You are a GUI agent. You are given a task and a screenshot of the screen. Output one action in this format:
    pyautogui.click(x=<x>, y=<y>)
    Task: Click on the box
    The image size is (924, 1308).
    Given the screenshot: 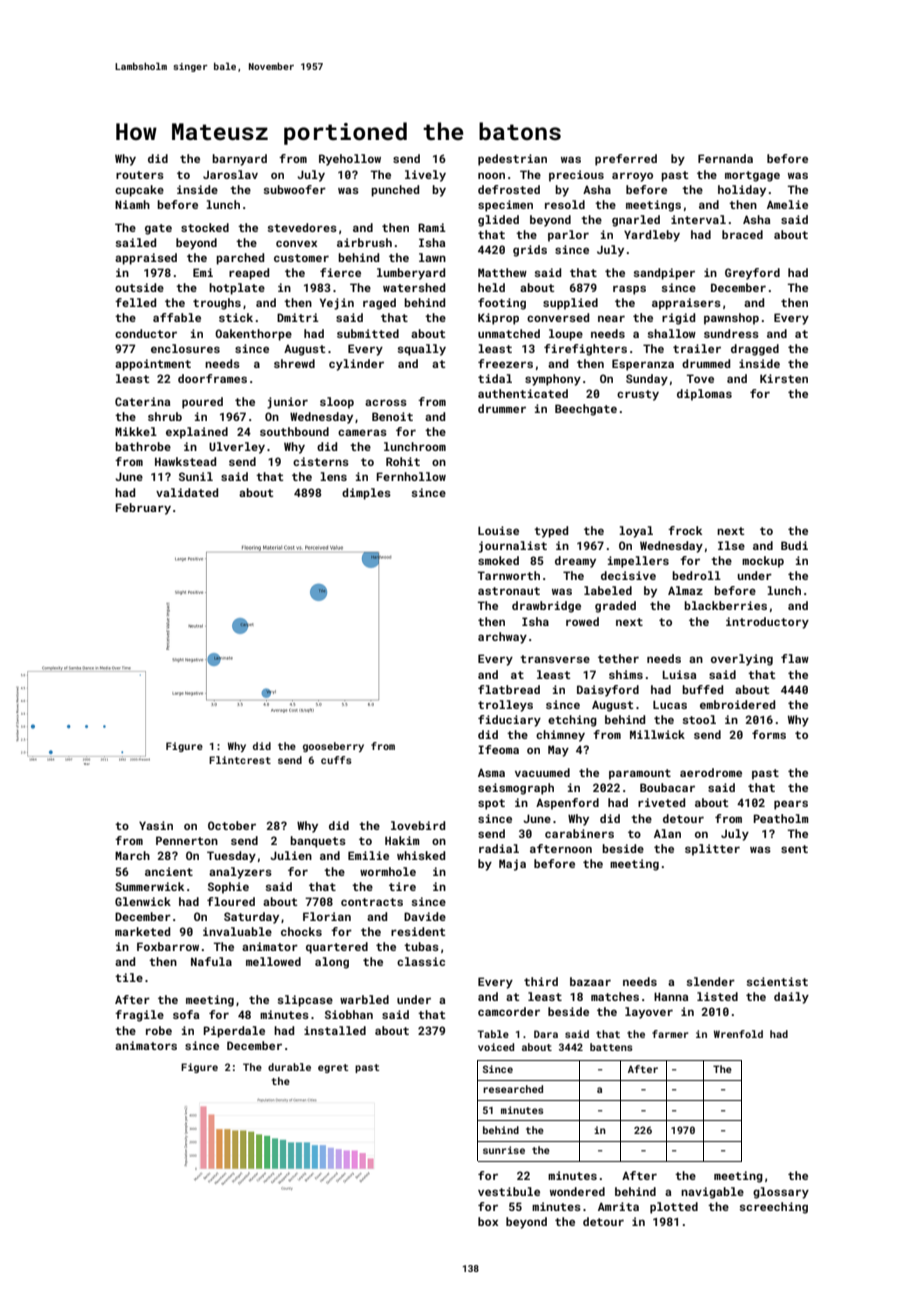 What is the action you would take?
    pyautogui.click(x=488, y=1221)
